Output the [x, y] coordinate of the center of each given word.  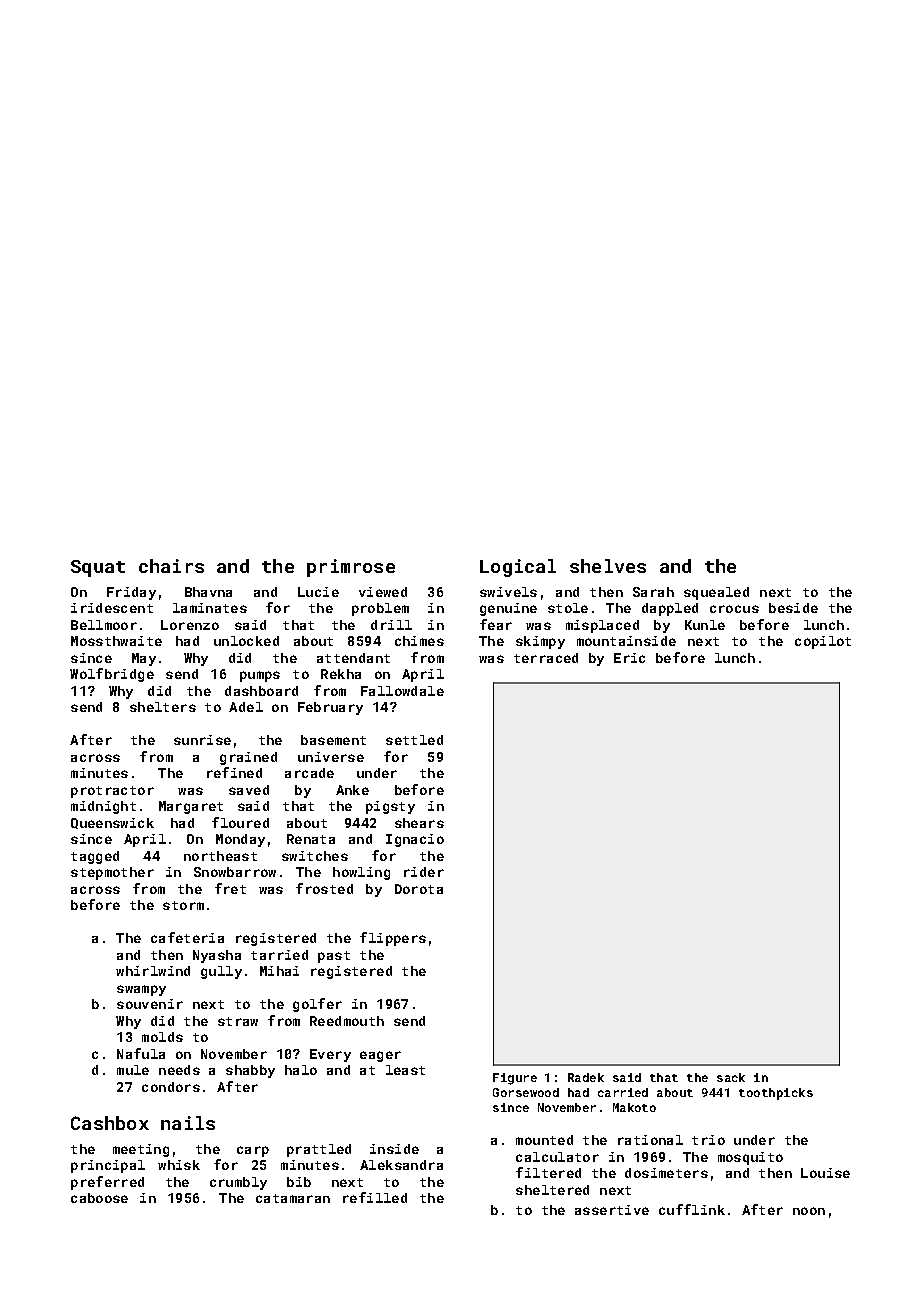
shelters [163, 707]
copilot [823, 642]
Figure [515, 1079]
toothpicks [776, 1094]
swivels [508, 592]
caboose [99, 1198]
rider [424, 872]
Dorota [419, 889]
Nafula [141, 1053]
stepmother [112, 873]
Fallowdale [402, 691]
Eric [629, 658]
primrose [351, 568]
